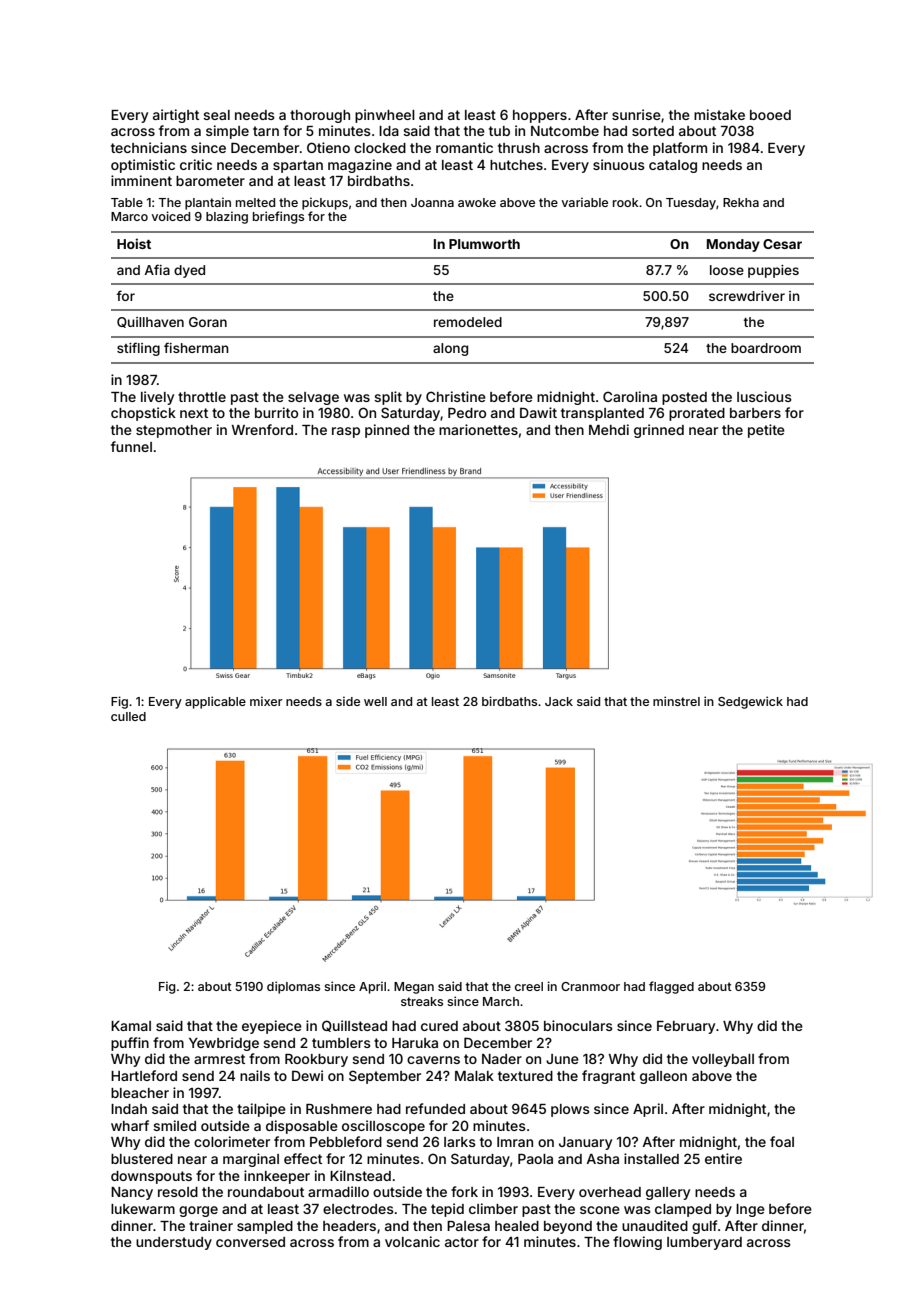 The width and height of the screenshot is (924, 1308). I want to click on Dawit, so click(538, 412).
